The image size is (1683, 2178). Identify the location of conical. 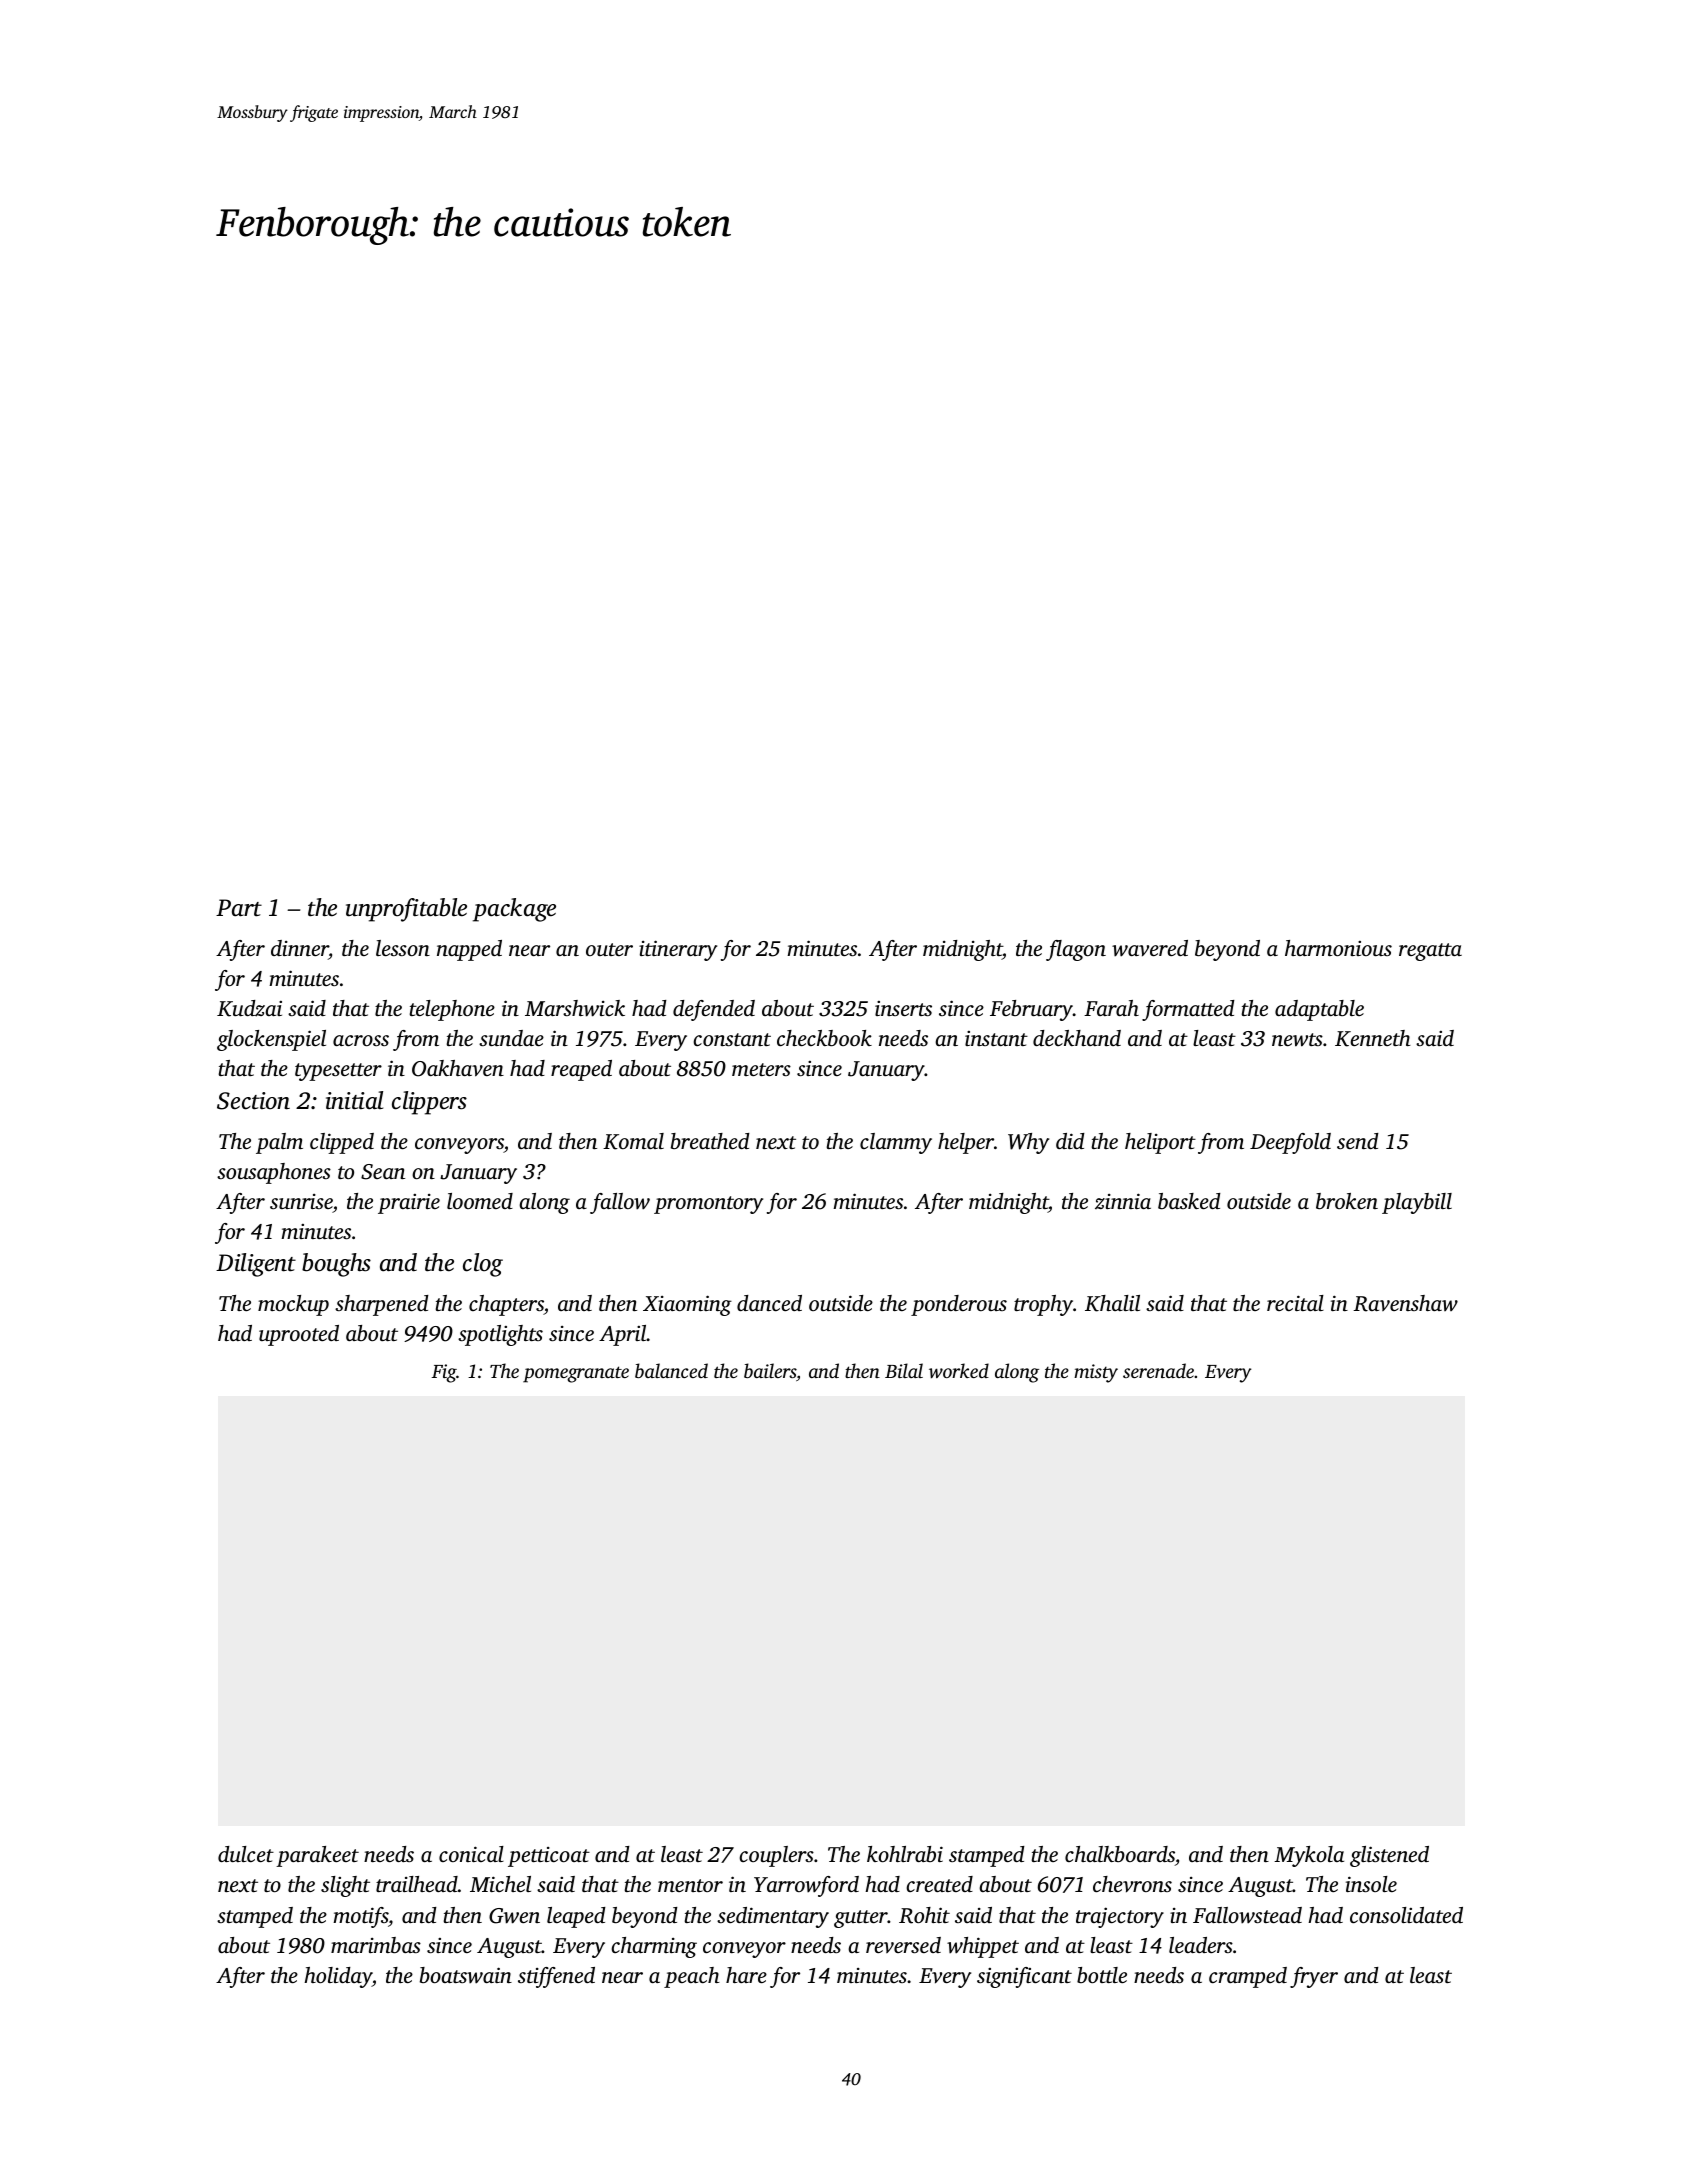
(471, 1854).
